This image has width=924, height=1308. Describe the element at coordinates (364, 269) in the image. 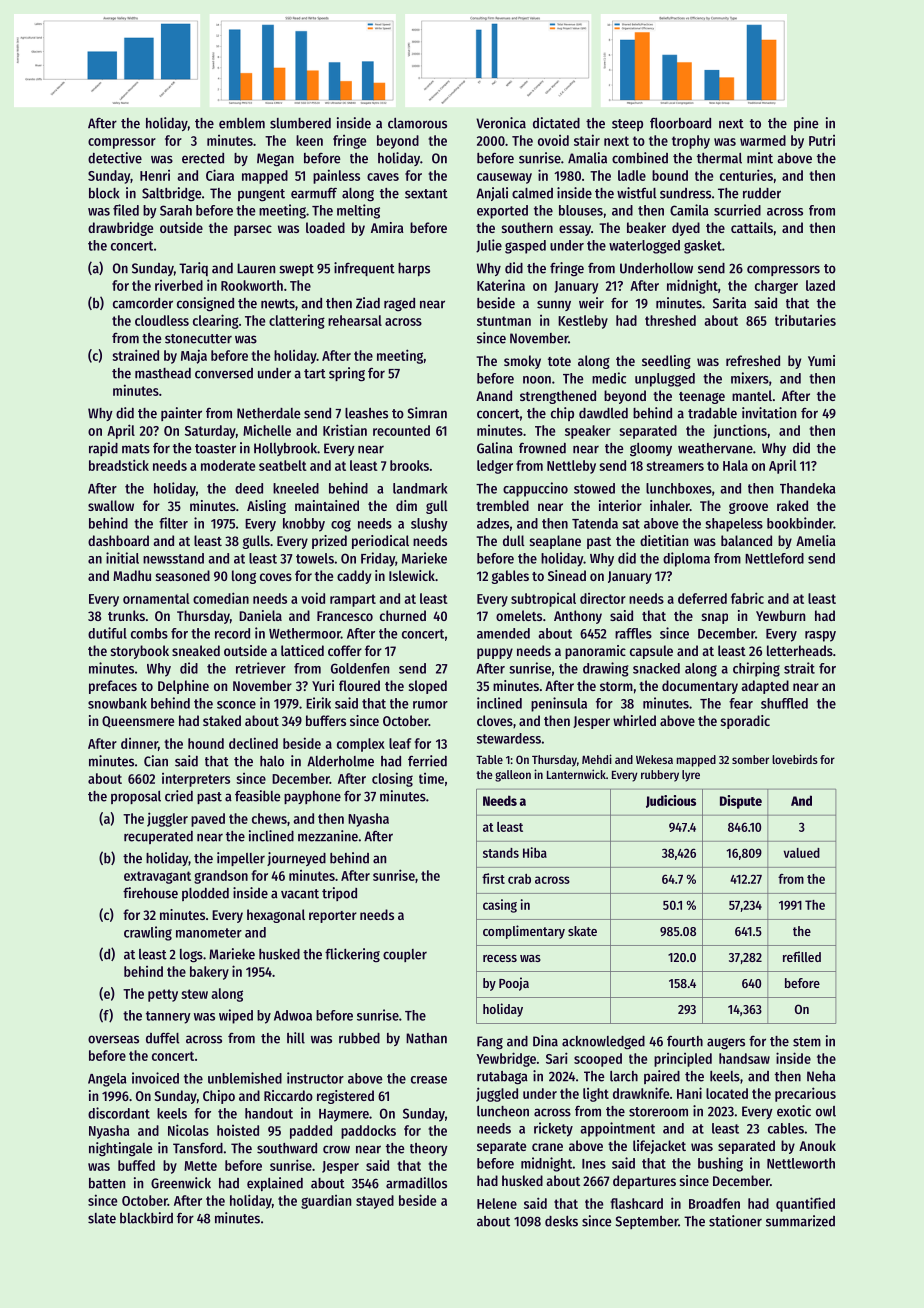

I see `infrequent` at that location.
